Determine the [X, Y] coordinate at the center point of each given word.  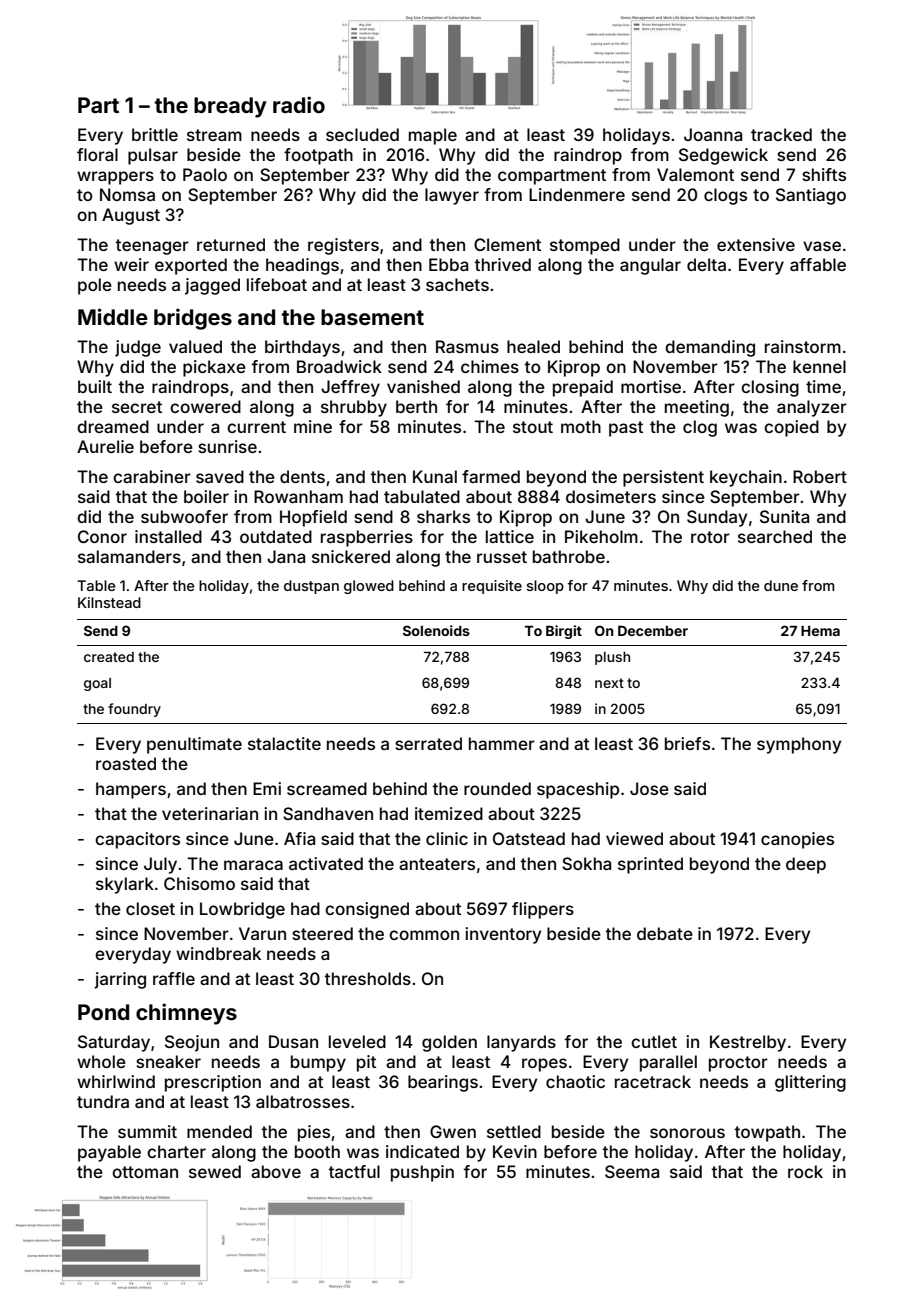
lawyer [452, 196]
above [276, 1171]
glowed [369, 587]
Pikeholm [601, 536]
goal [97, 684]
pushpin [422, 1173]
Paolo [205, 174]
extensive [756, 244]
